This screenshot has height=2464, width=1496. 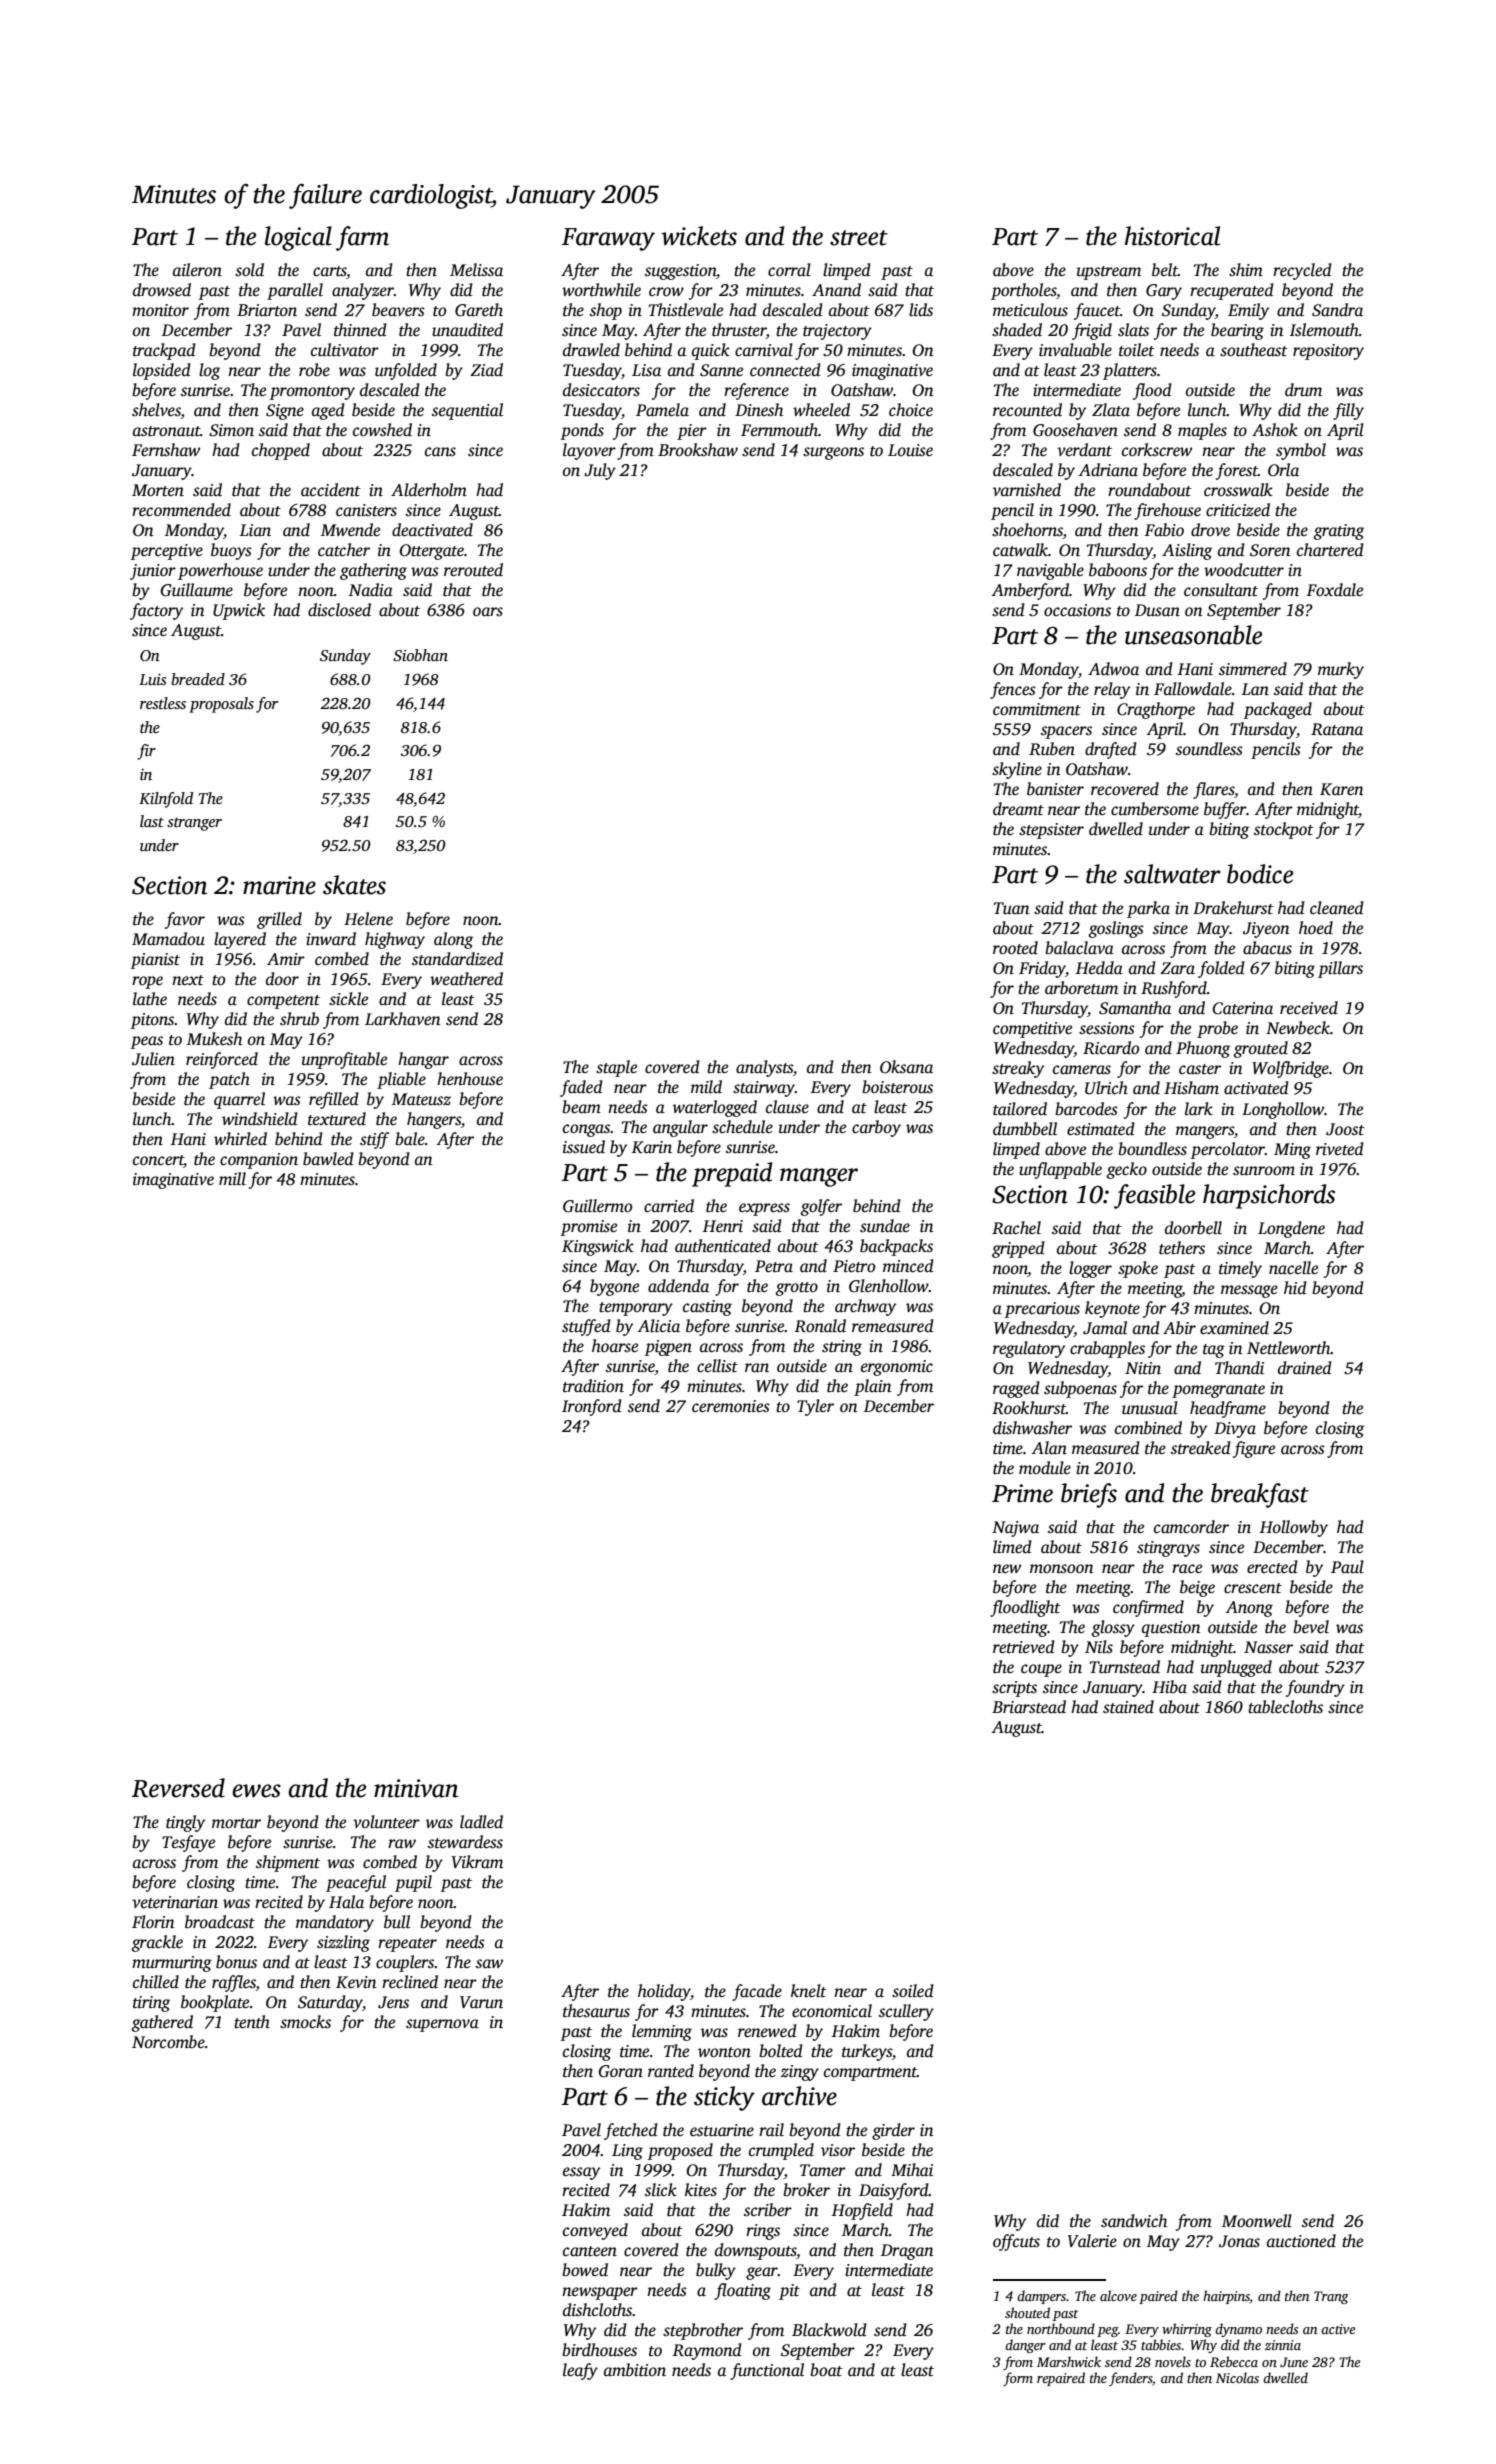 What do you see at coordinates (678, 1286) in the screenshot?
I see `addenda` at bounding box center [678, 1286].
